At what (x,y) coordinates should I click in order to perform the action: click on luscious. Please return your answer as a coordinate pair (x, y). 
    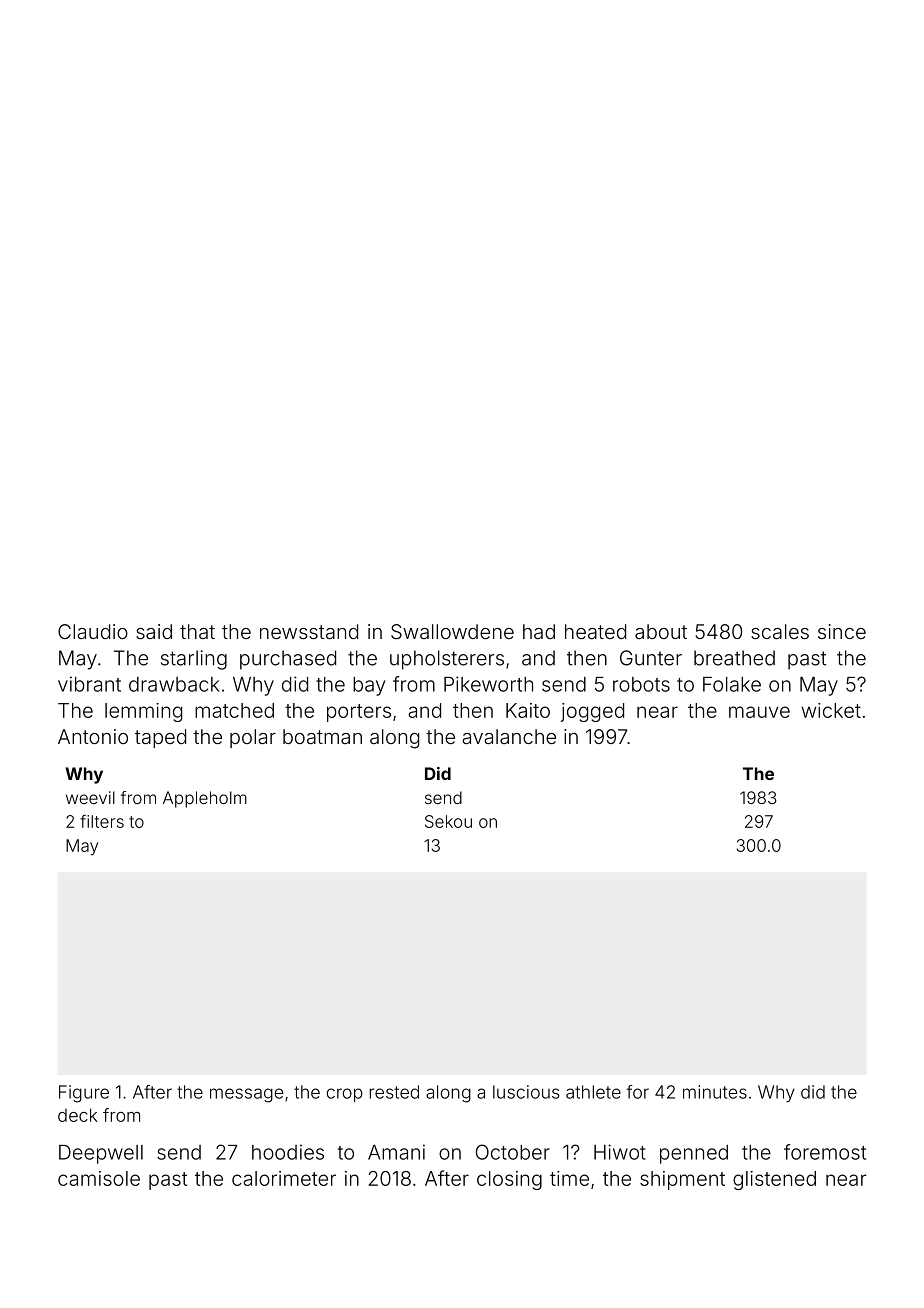
    Looking at the image, I should click on (526, 1092).
